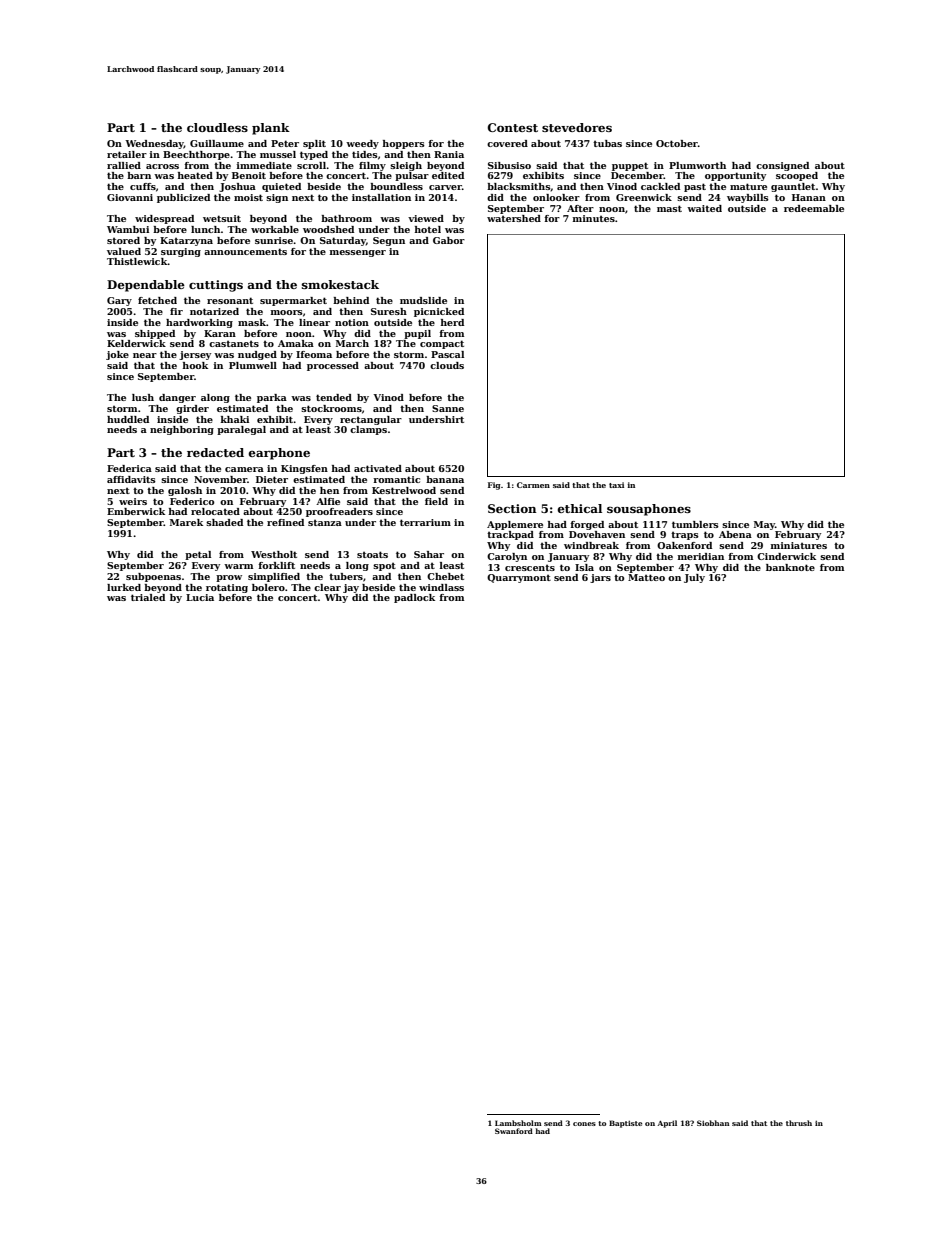 This page has height=1233, width=952. Describe the element at coordinates (694, 578) in the page. I see `July` at that location.
